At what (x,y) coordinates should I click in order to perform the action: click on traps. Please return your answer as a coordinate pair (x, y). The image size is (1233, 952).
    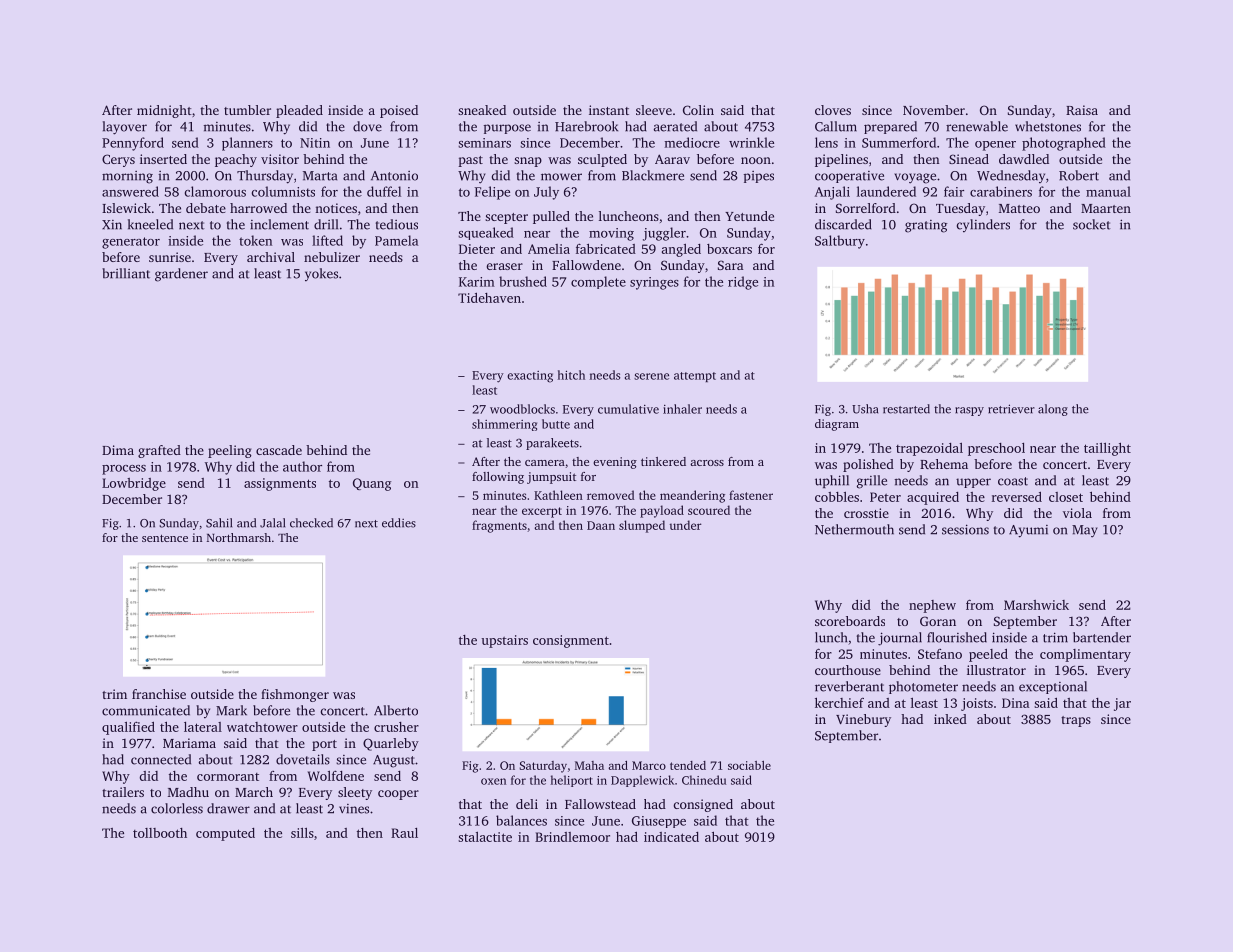
    Looking at the image, I should click on (1076, 721).
